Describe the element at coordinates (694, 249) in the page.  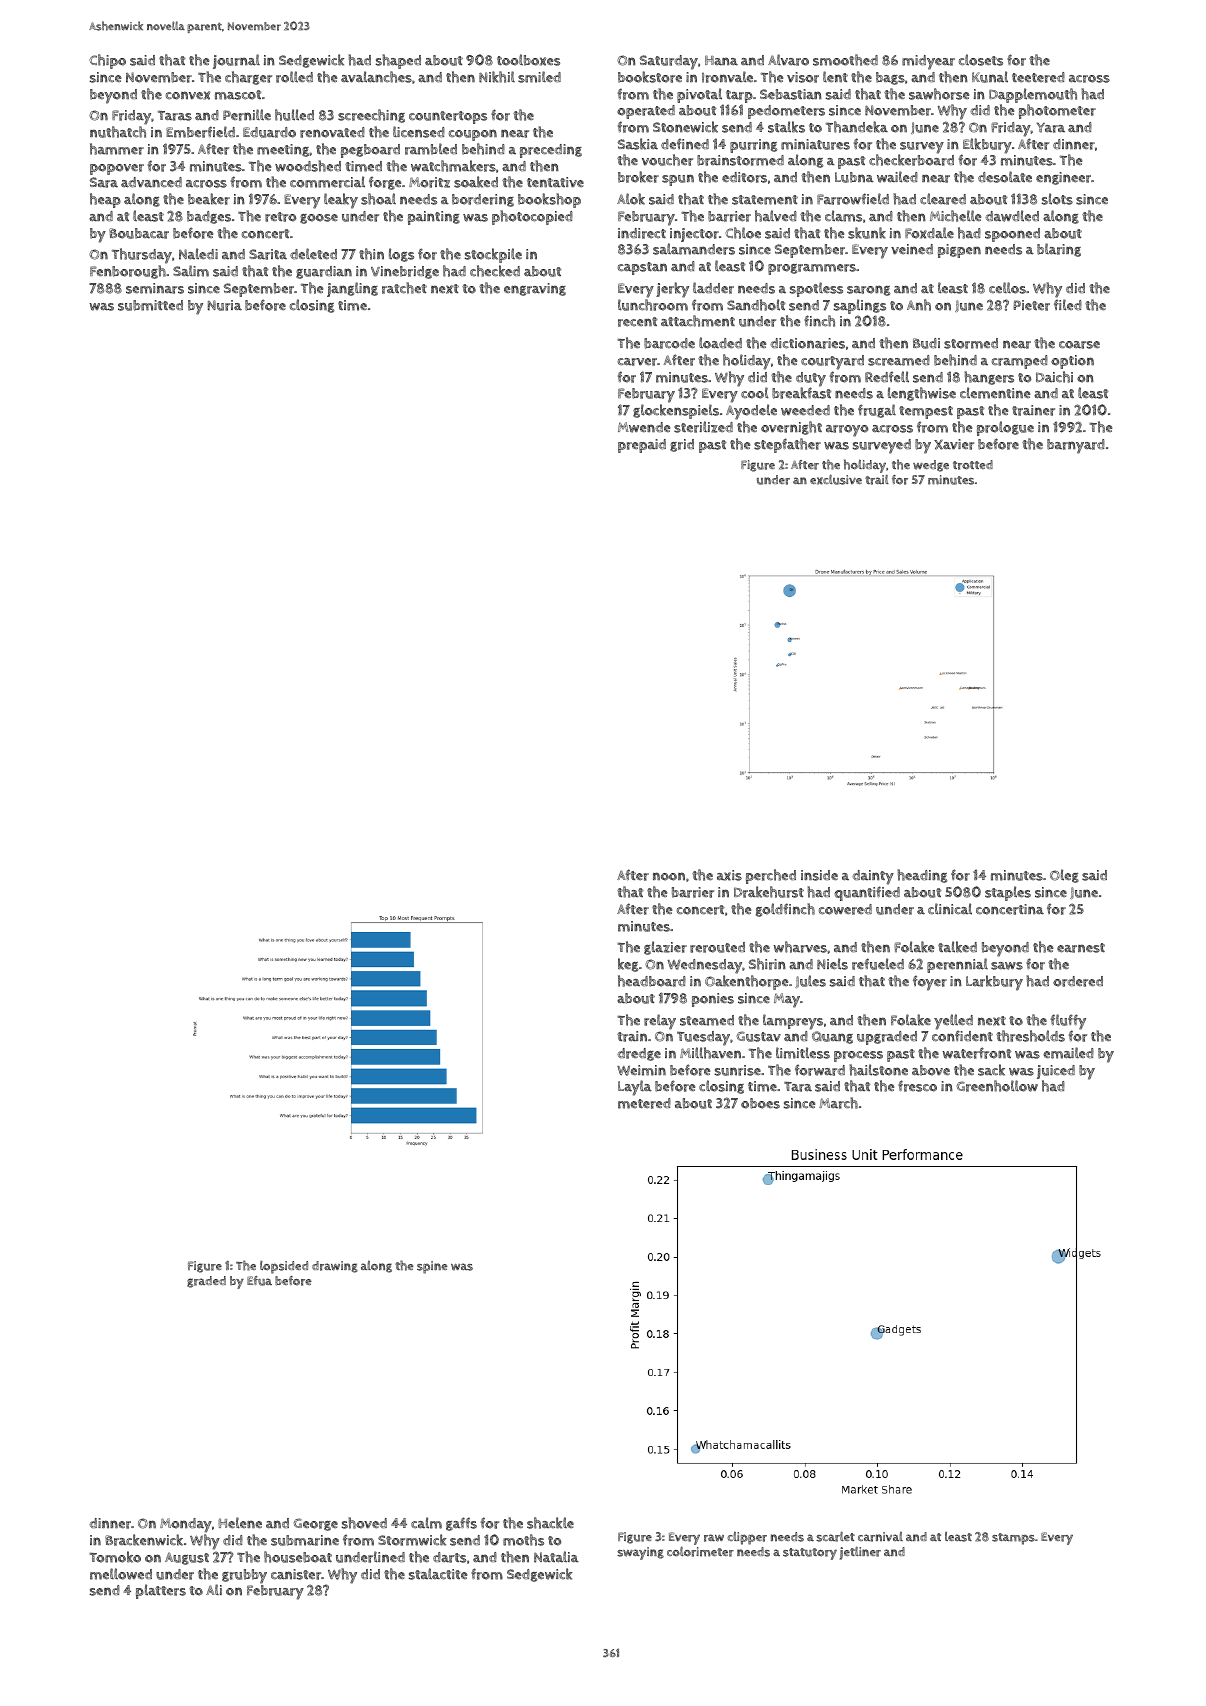
I see `salamanders` at that location.
